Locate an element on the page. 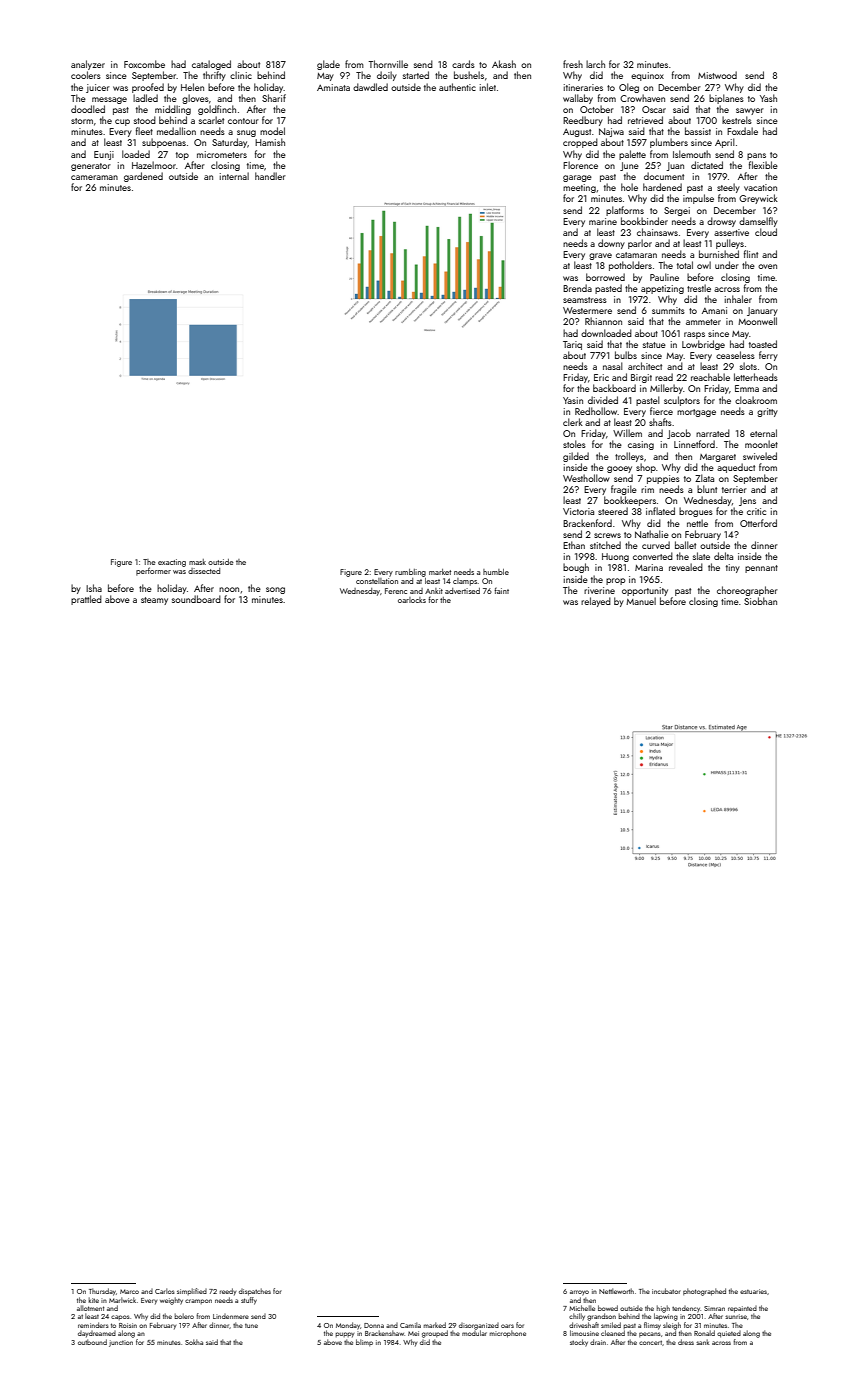  arroyo is located at coordinates (579, 1293).
